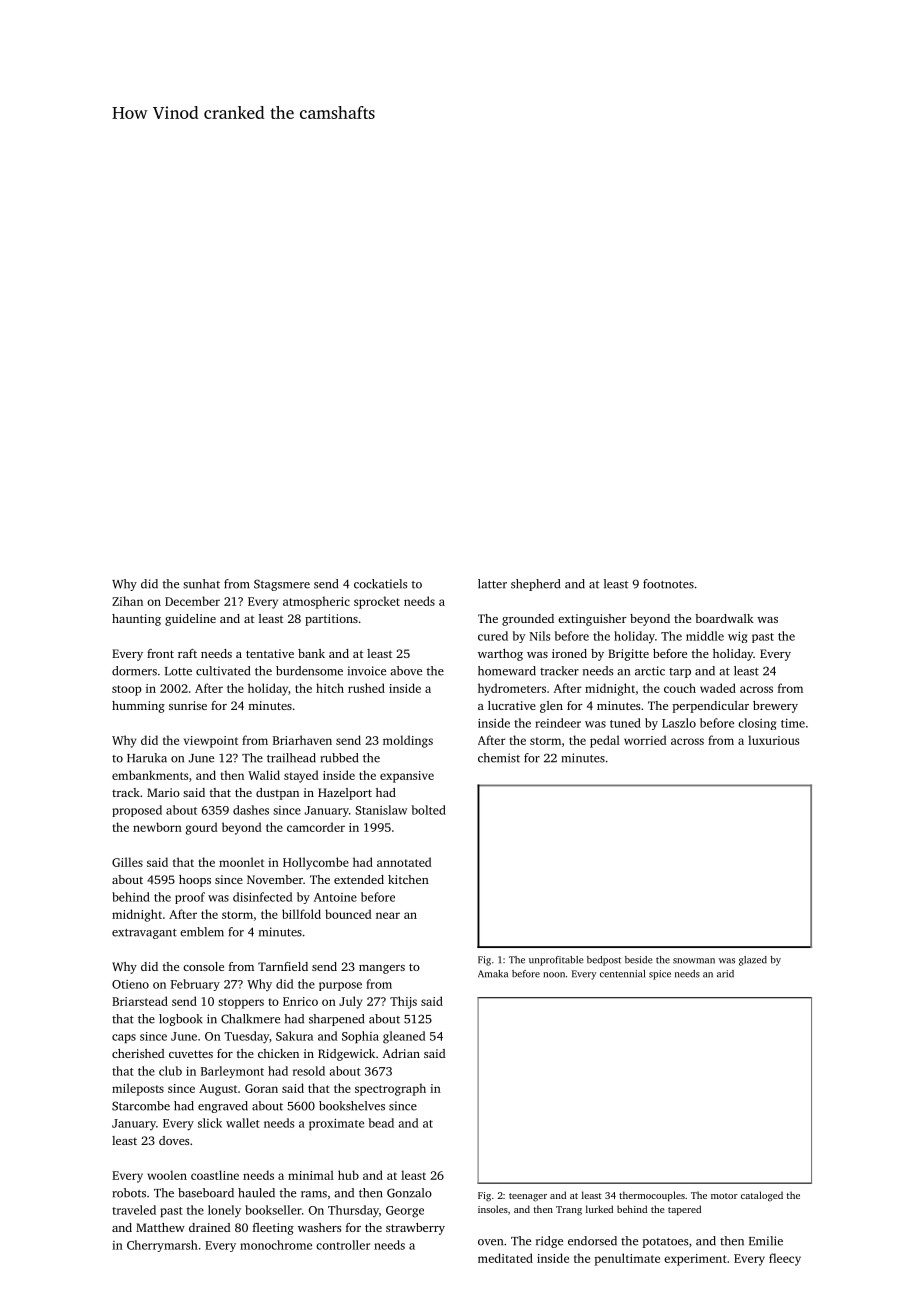 The height and width of the screenshot is (1314, 924). I want to click on footnotes, so click(668, 584).
